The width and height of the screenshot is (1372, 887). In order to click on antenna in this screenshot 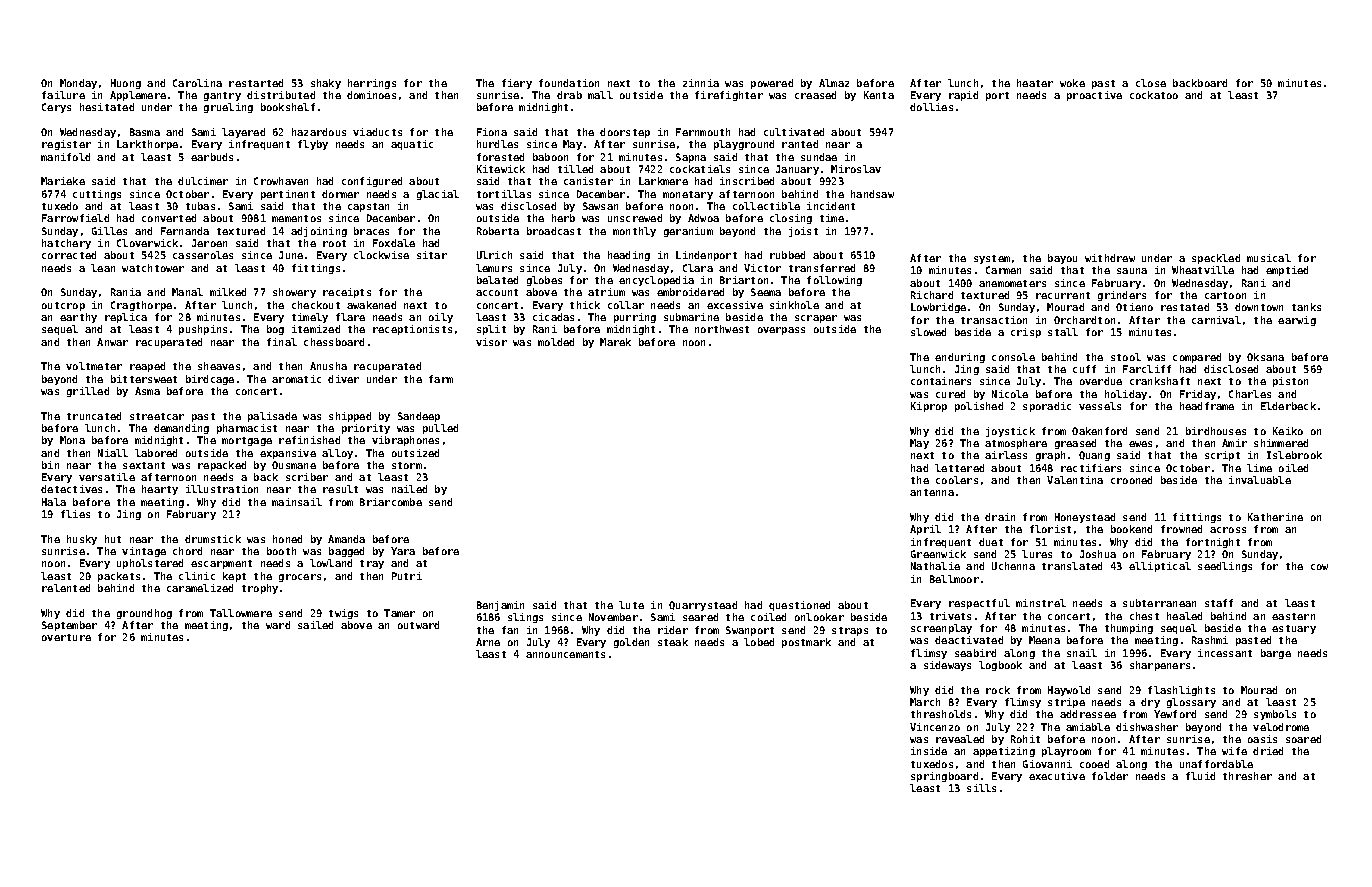, I will do `click(932, 492)`.
